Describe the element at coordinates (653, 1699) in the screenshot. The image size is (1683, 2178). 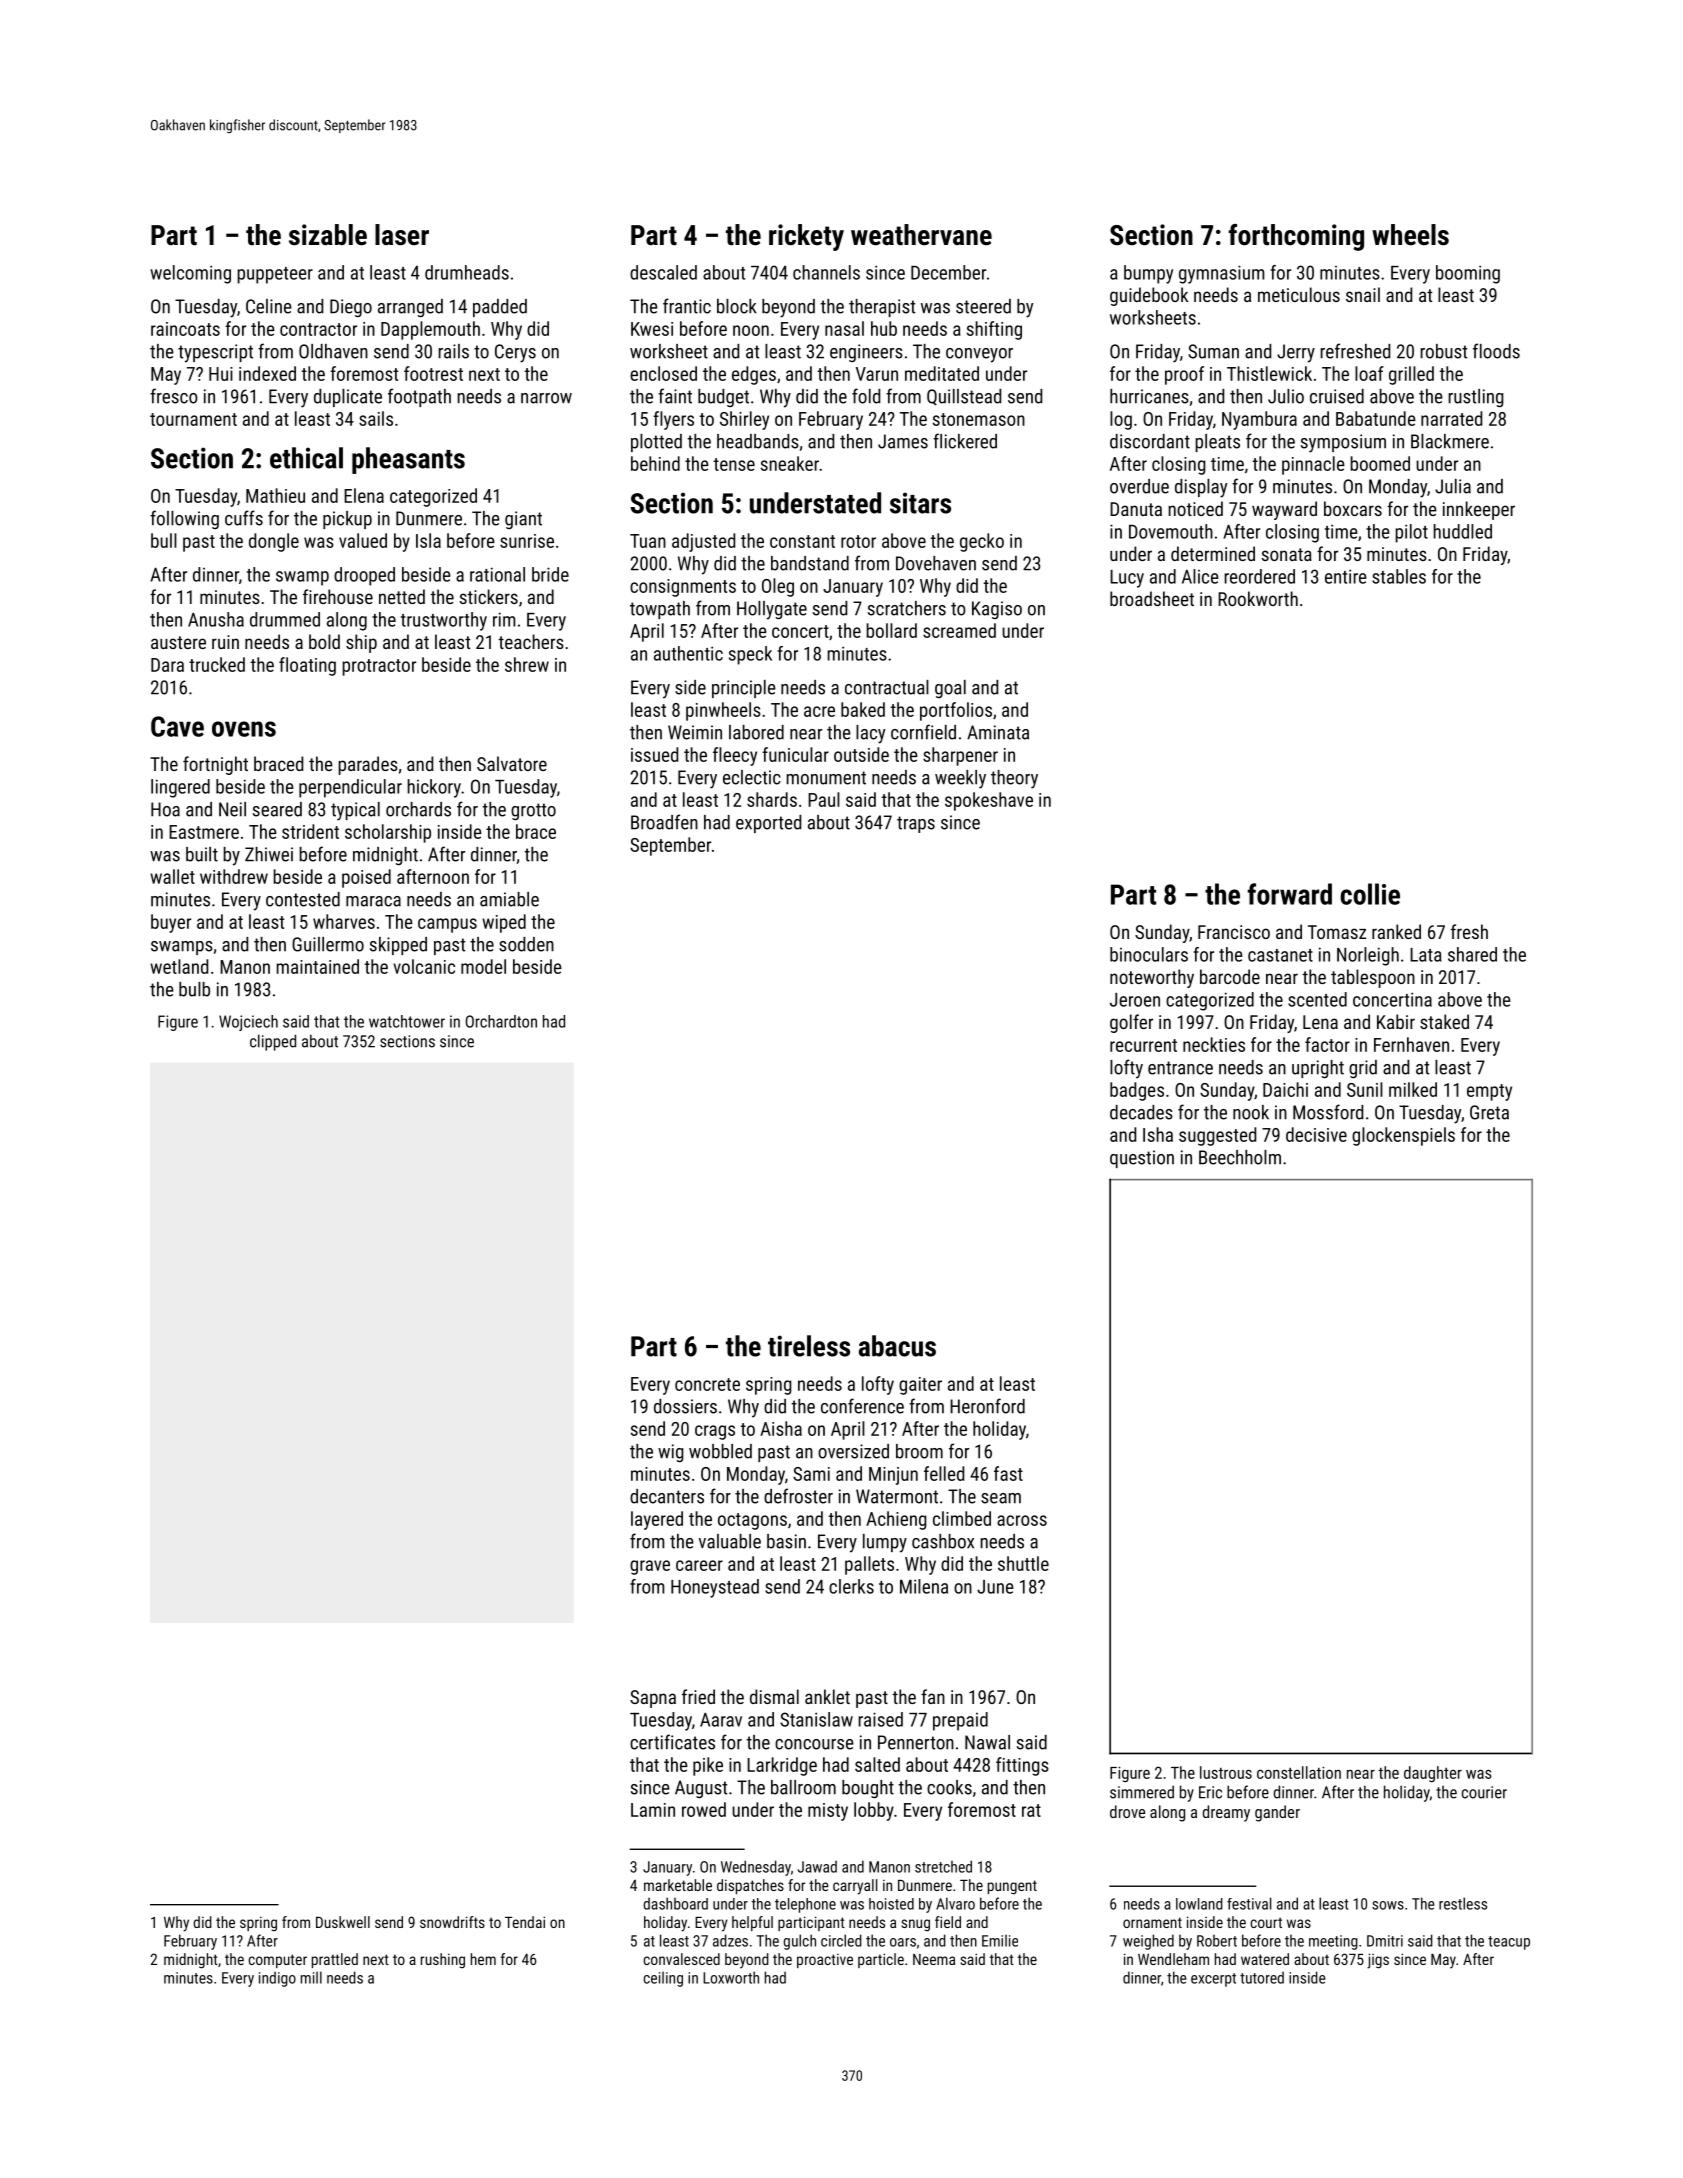
I see `Sapna` at that location.
